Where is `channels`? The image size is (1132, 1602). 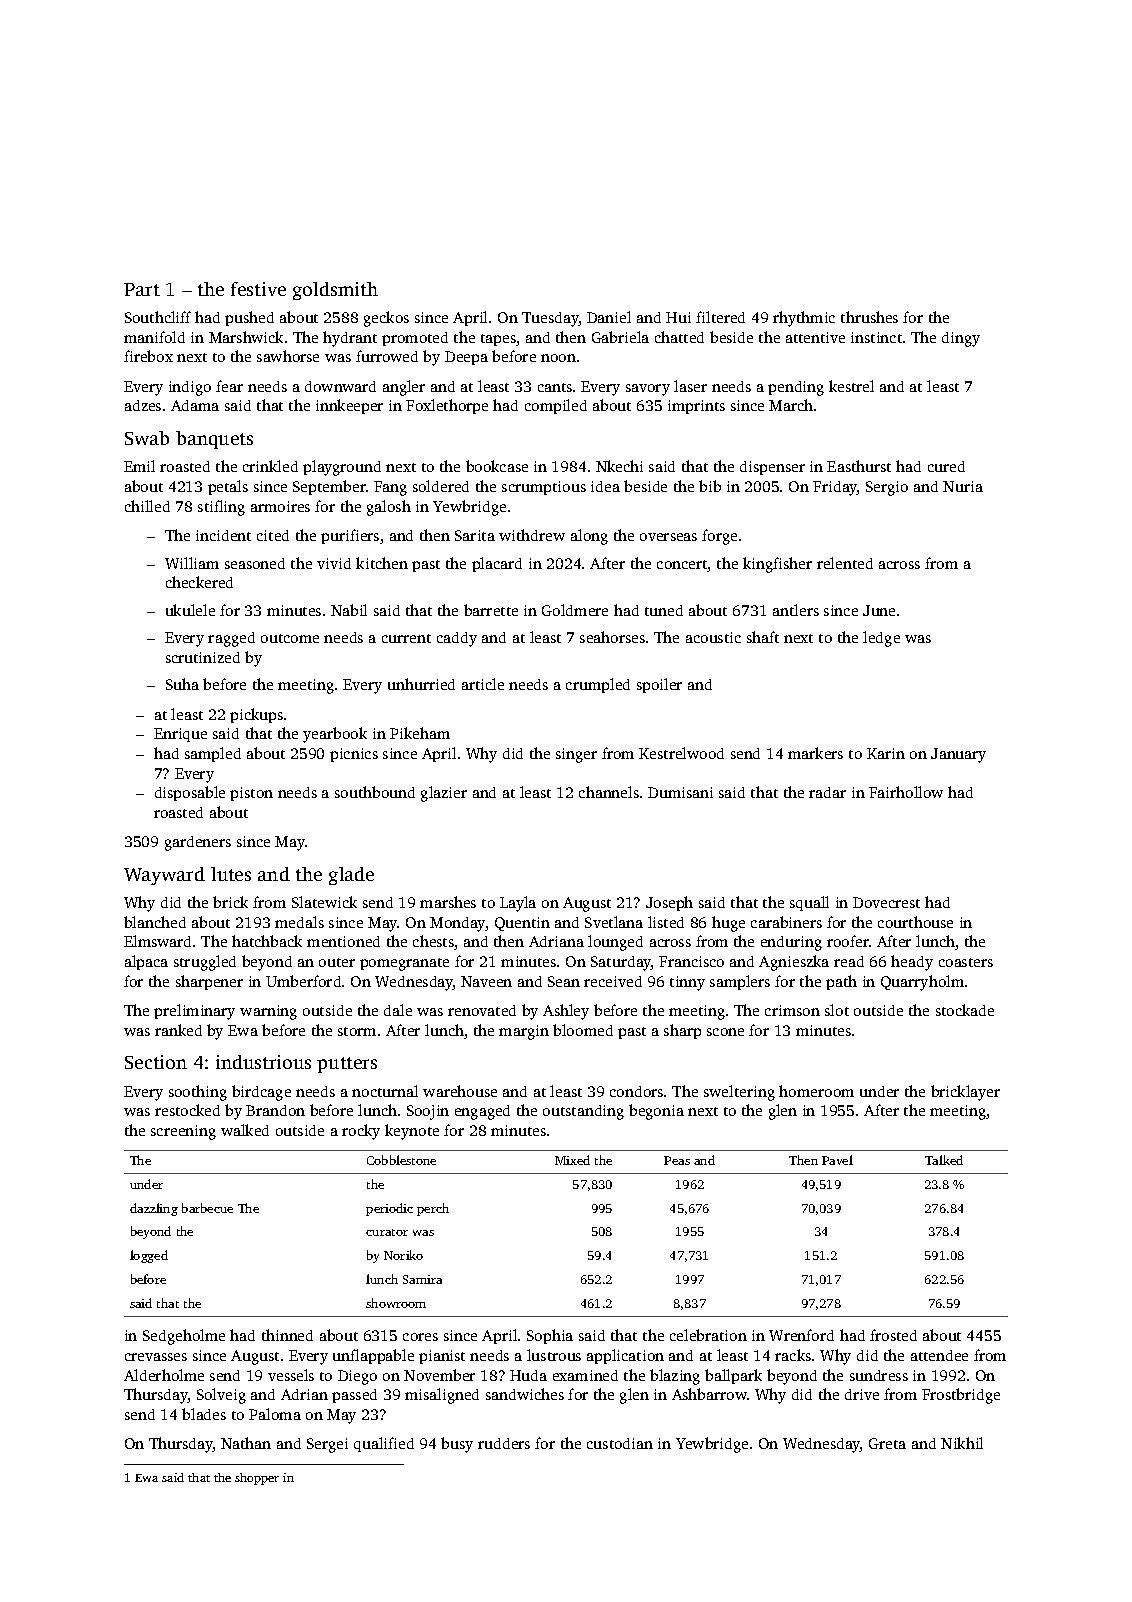 channels is located at coordinates (609, 792).
